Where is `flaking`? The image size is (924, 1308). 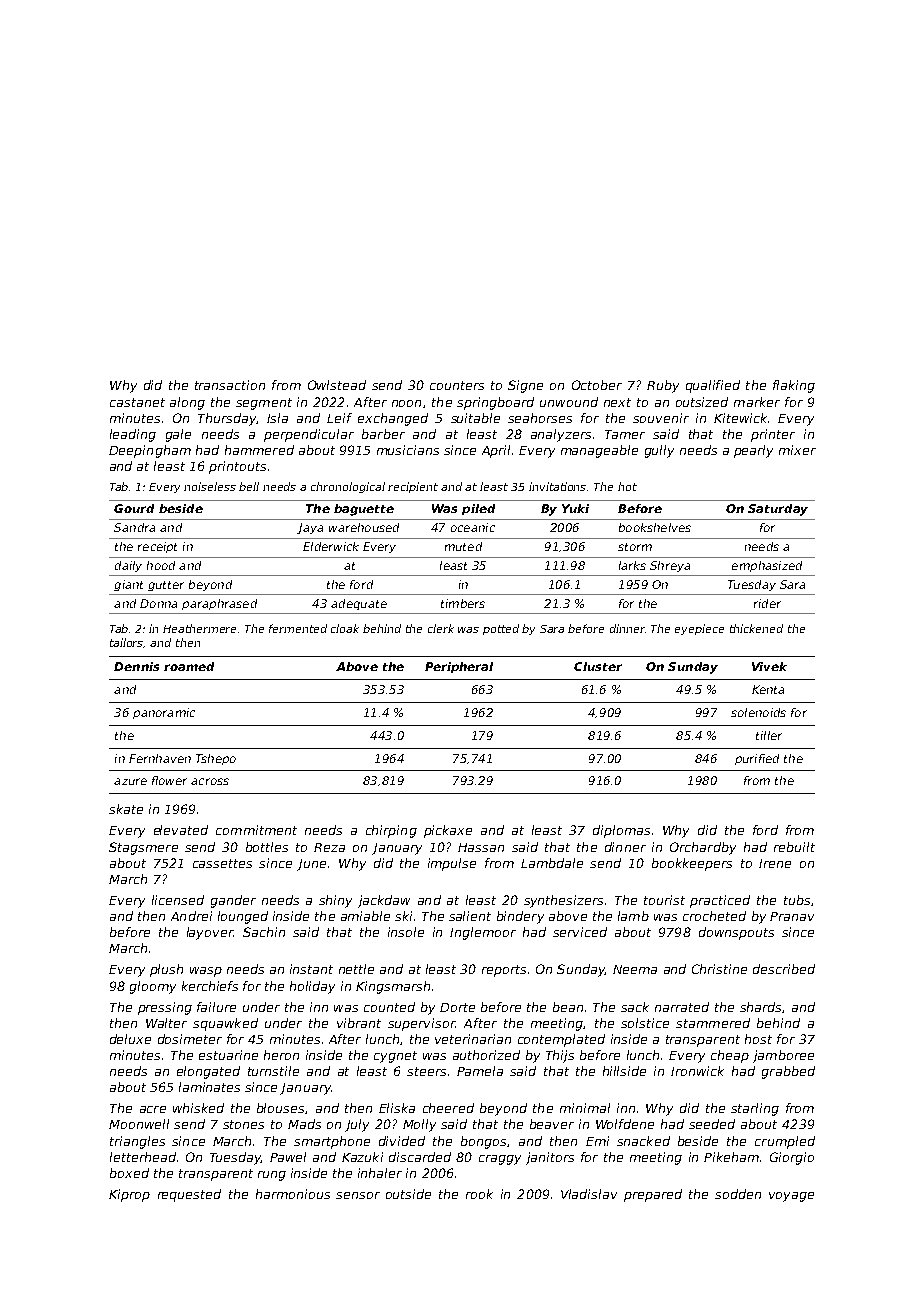
flaking is located at coordinates (794, 386).
